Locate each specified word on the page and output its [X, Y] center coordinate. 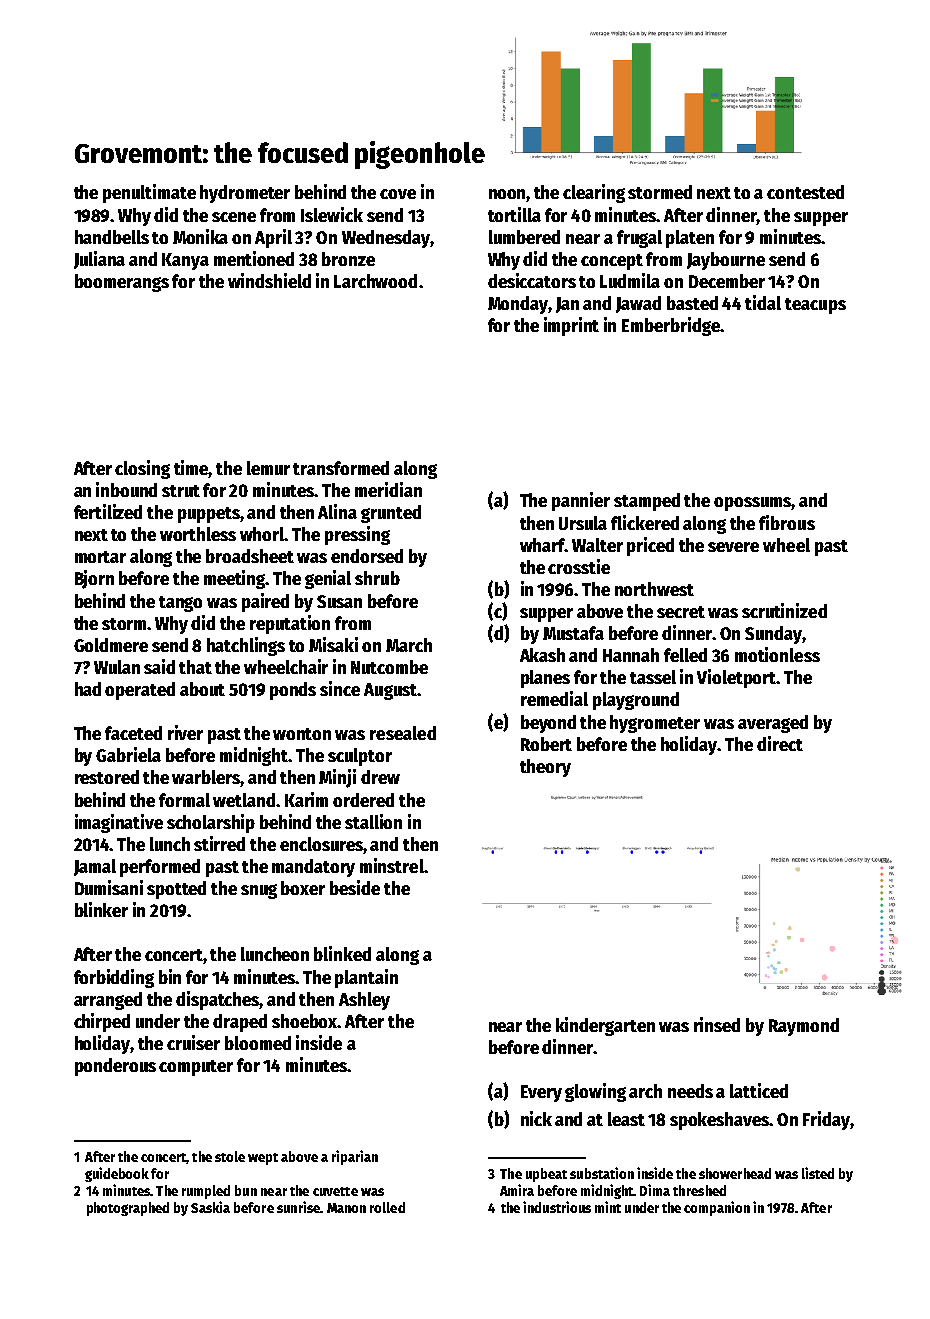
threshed [699, 1190]
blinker [101, 909]
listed [818, 1173]
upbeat [546, 1175]
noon [508, 195]
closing [142, 469]
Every [541, 1093]
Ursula [583, 523]
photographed [128, 1209]
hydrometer [245, 194]
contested [805, 192]
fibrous [787, 522]
